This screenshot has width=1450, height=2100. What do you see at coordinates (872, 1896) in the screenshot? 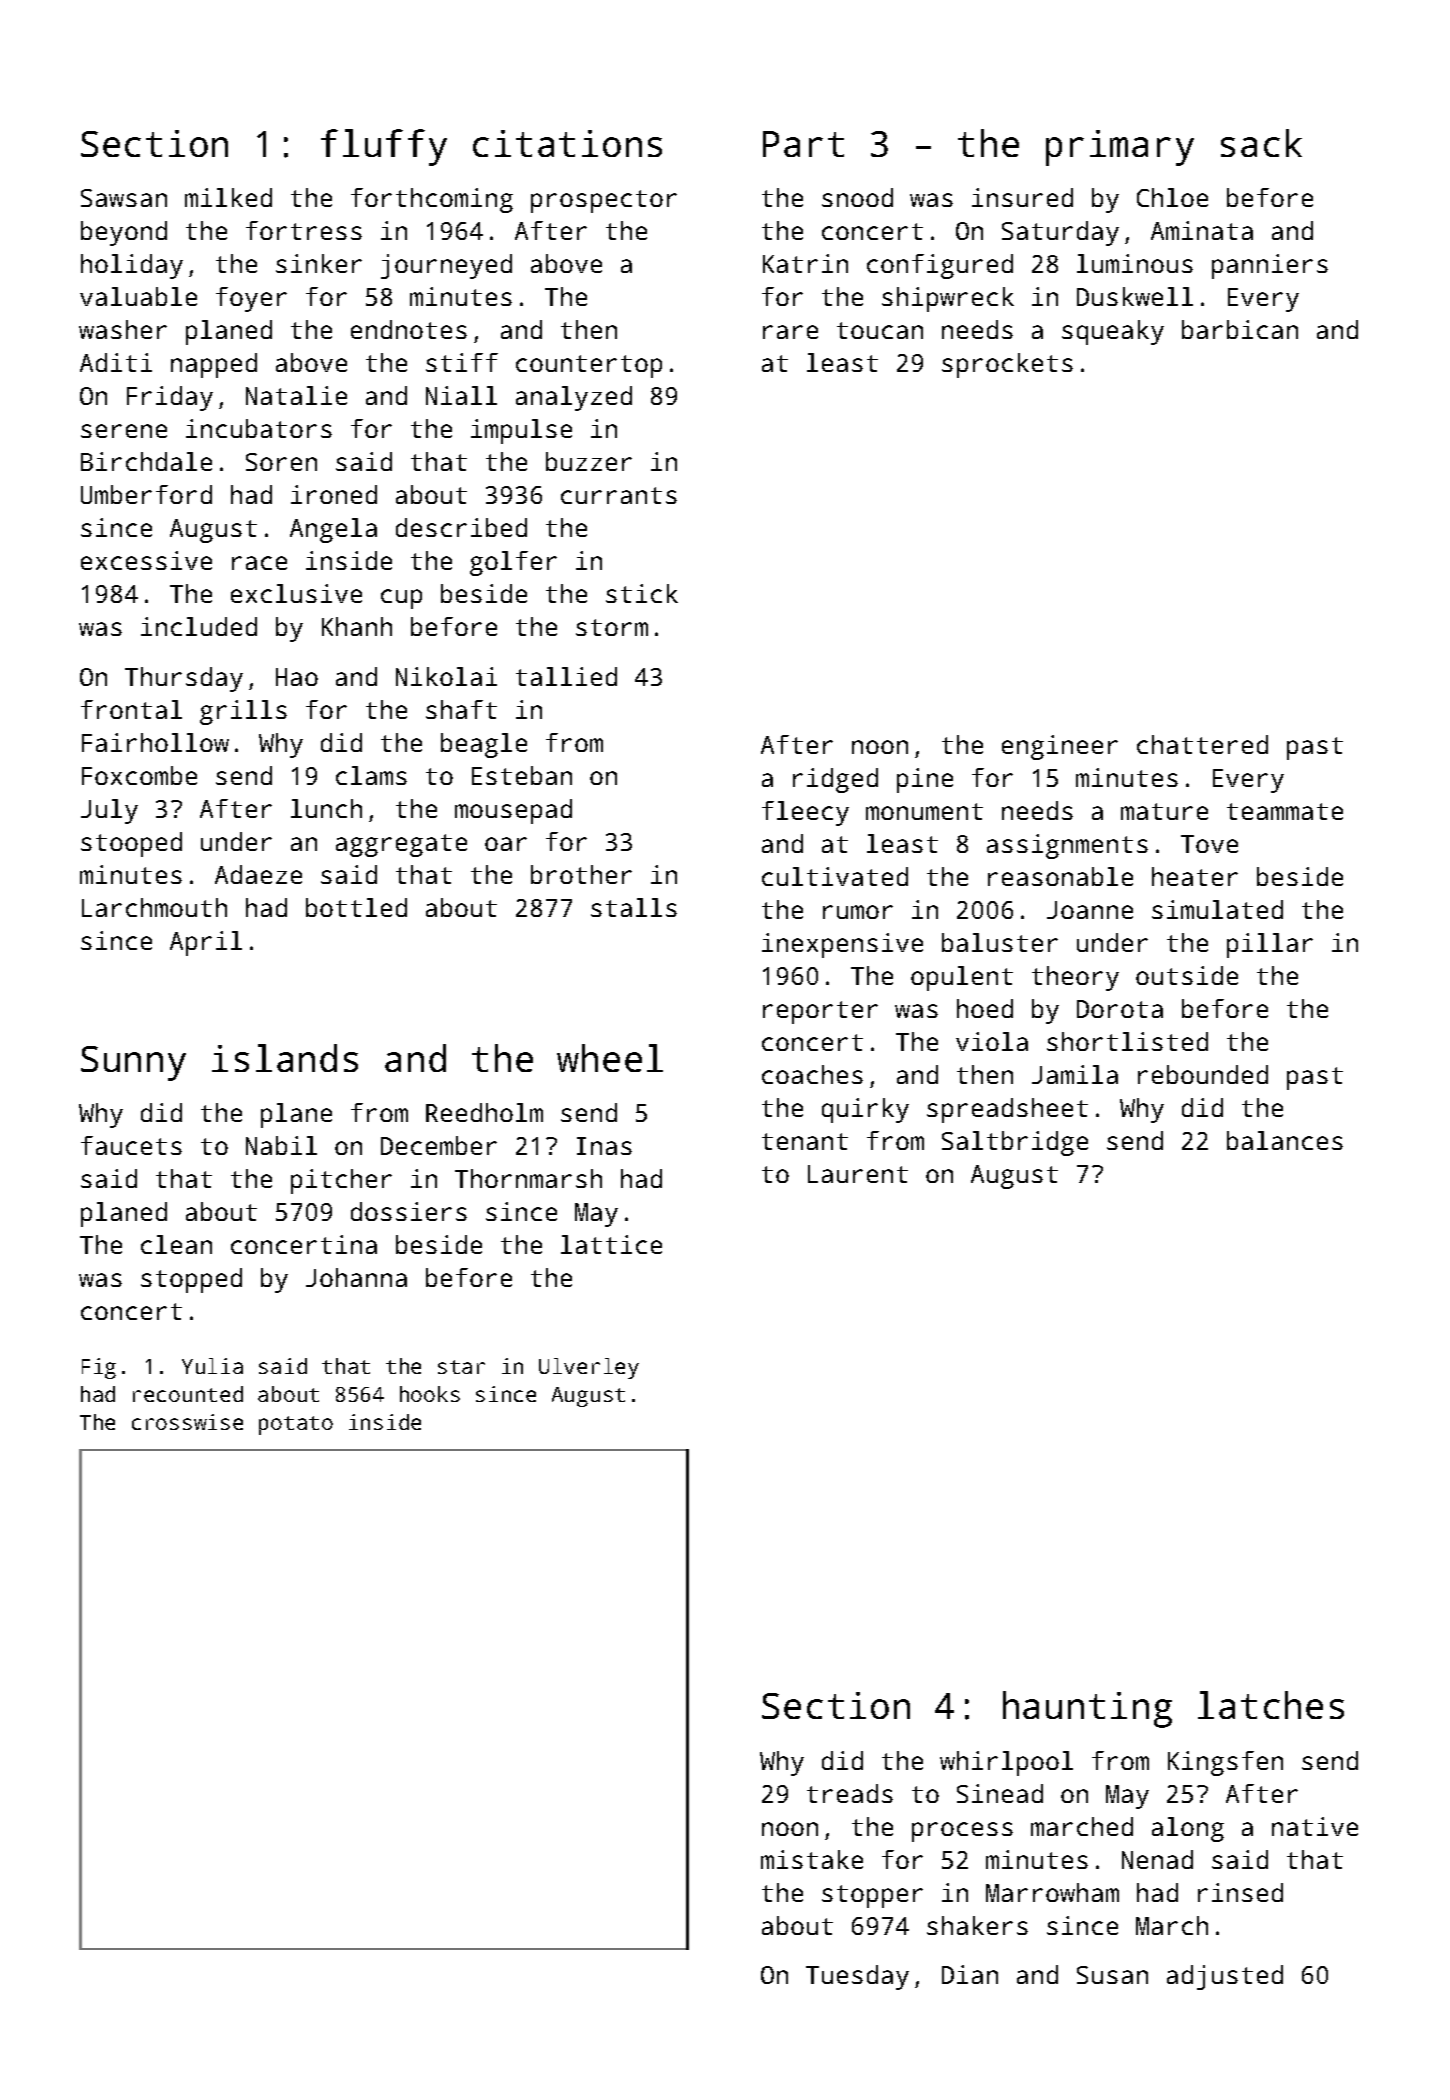
I see `stopper` at bounding box center [872, 1896].
